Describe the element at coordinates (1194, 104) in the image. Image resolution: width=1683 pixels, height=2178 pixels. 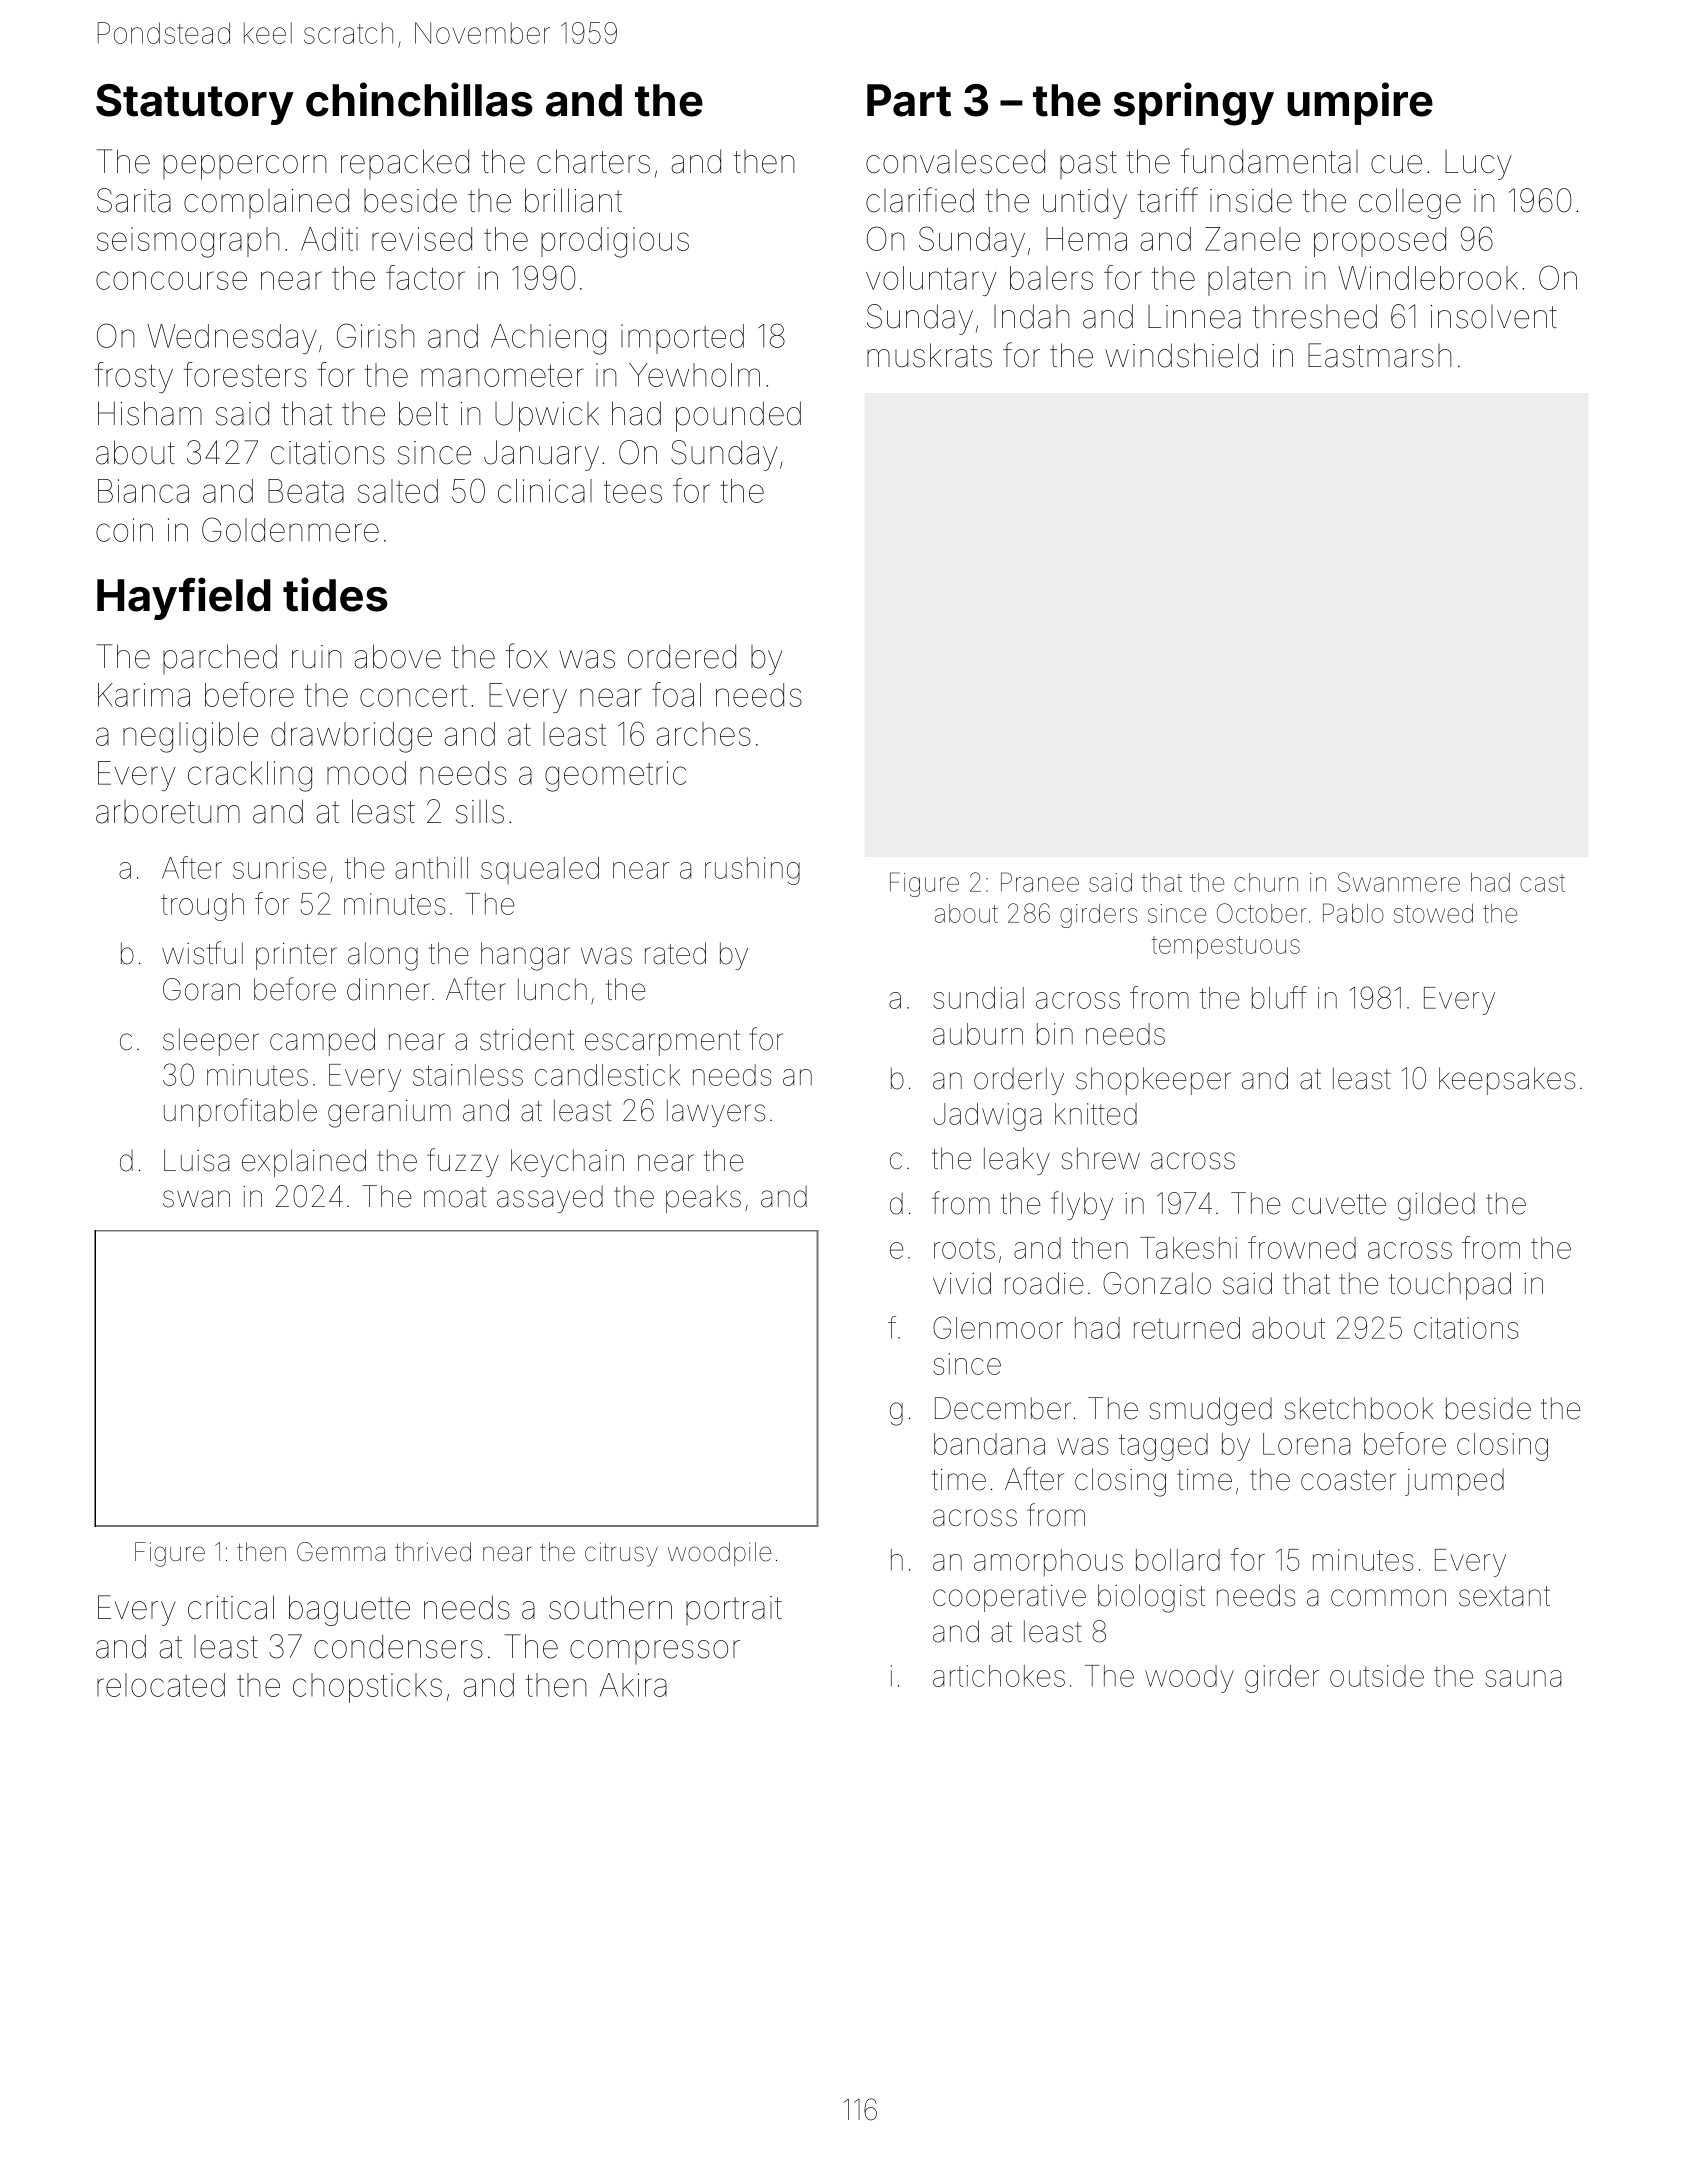
I see `springy` at that location.
